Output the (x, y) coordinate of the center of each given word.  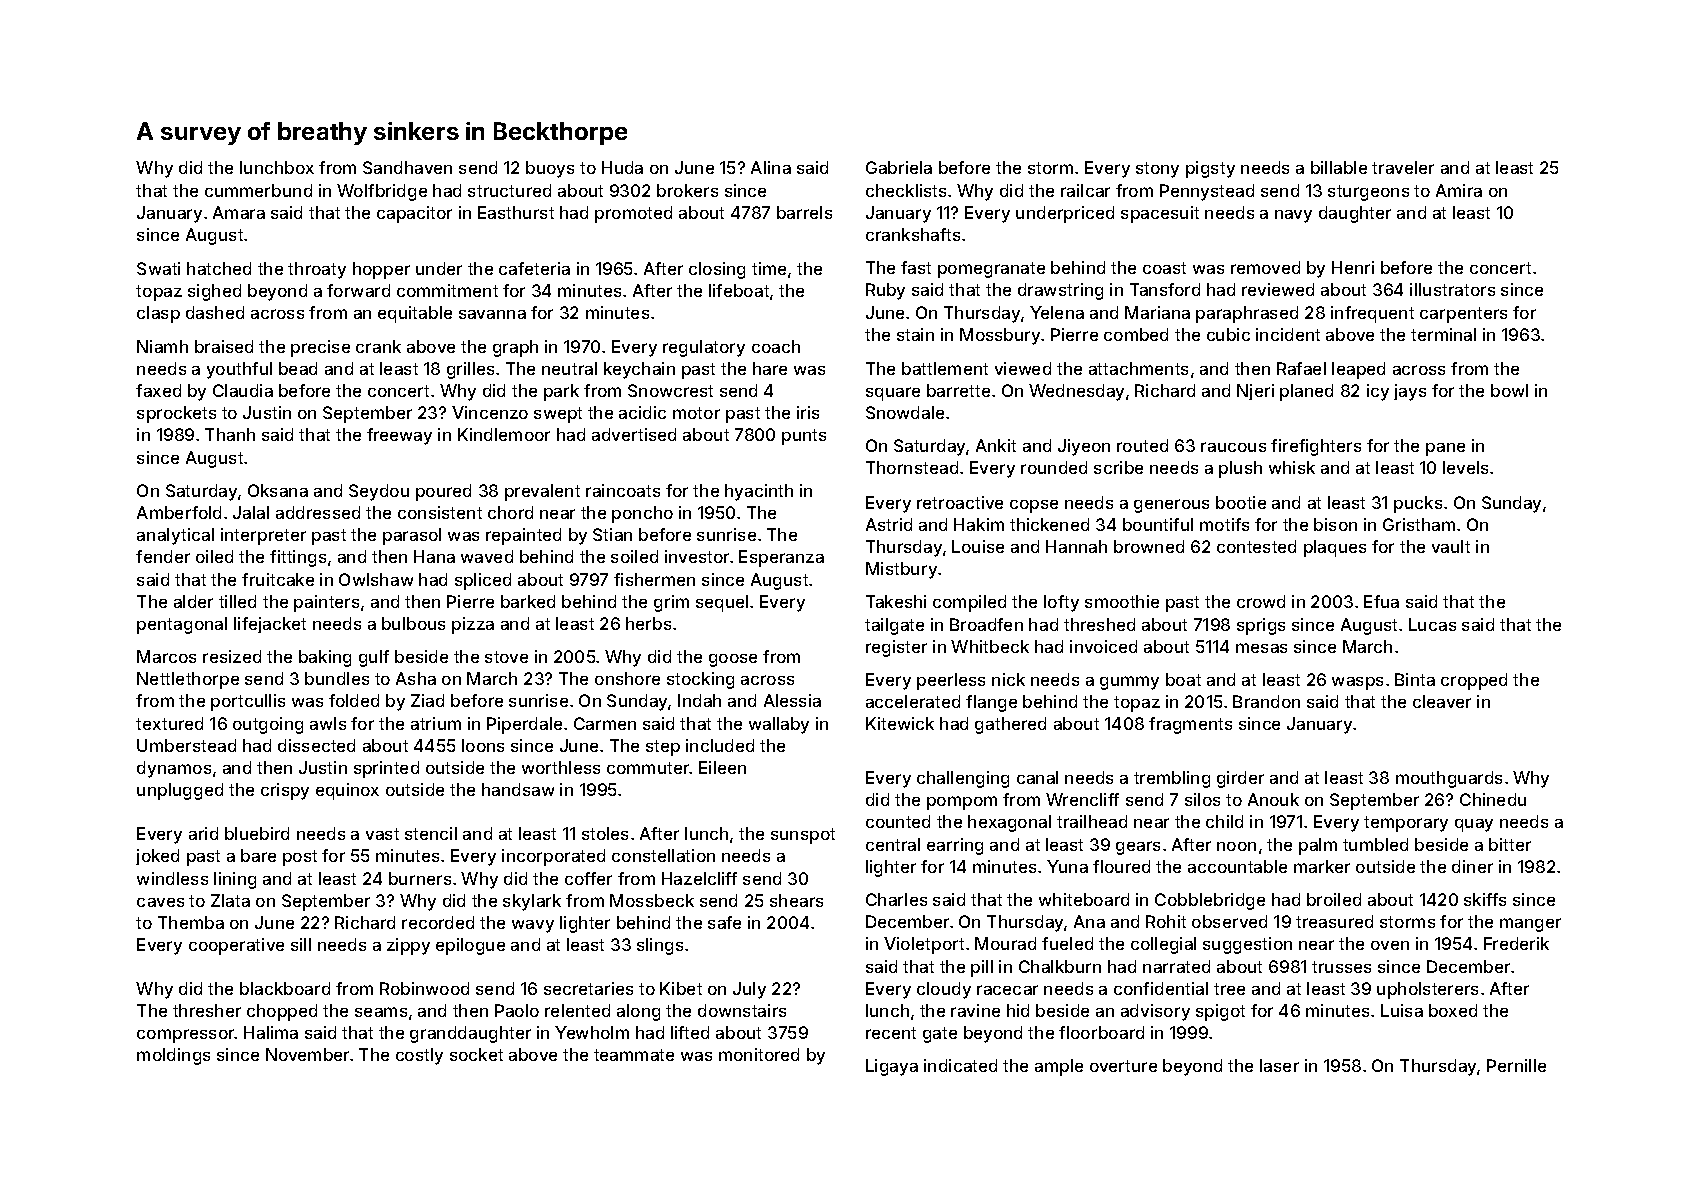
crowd (1261, 601)
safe (724, 922)
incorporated (553, 857)
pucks (1418, 504)
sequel (722, 603)
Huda (622, 167)
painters (326, 603)
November (307, 1054)
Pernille (1516, 1065)
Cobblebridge (1210, 901)
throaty (317, 270)
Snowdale (905, 412)
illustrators (1452, 289)
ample (1059, 1067)
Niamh (162, 346)
